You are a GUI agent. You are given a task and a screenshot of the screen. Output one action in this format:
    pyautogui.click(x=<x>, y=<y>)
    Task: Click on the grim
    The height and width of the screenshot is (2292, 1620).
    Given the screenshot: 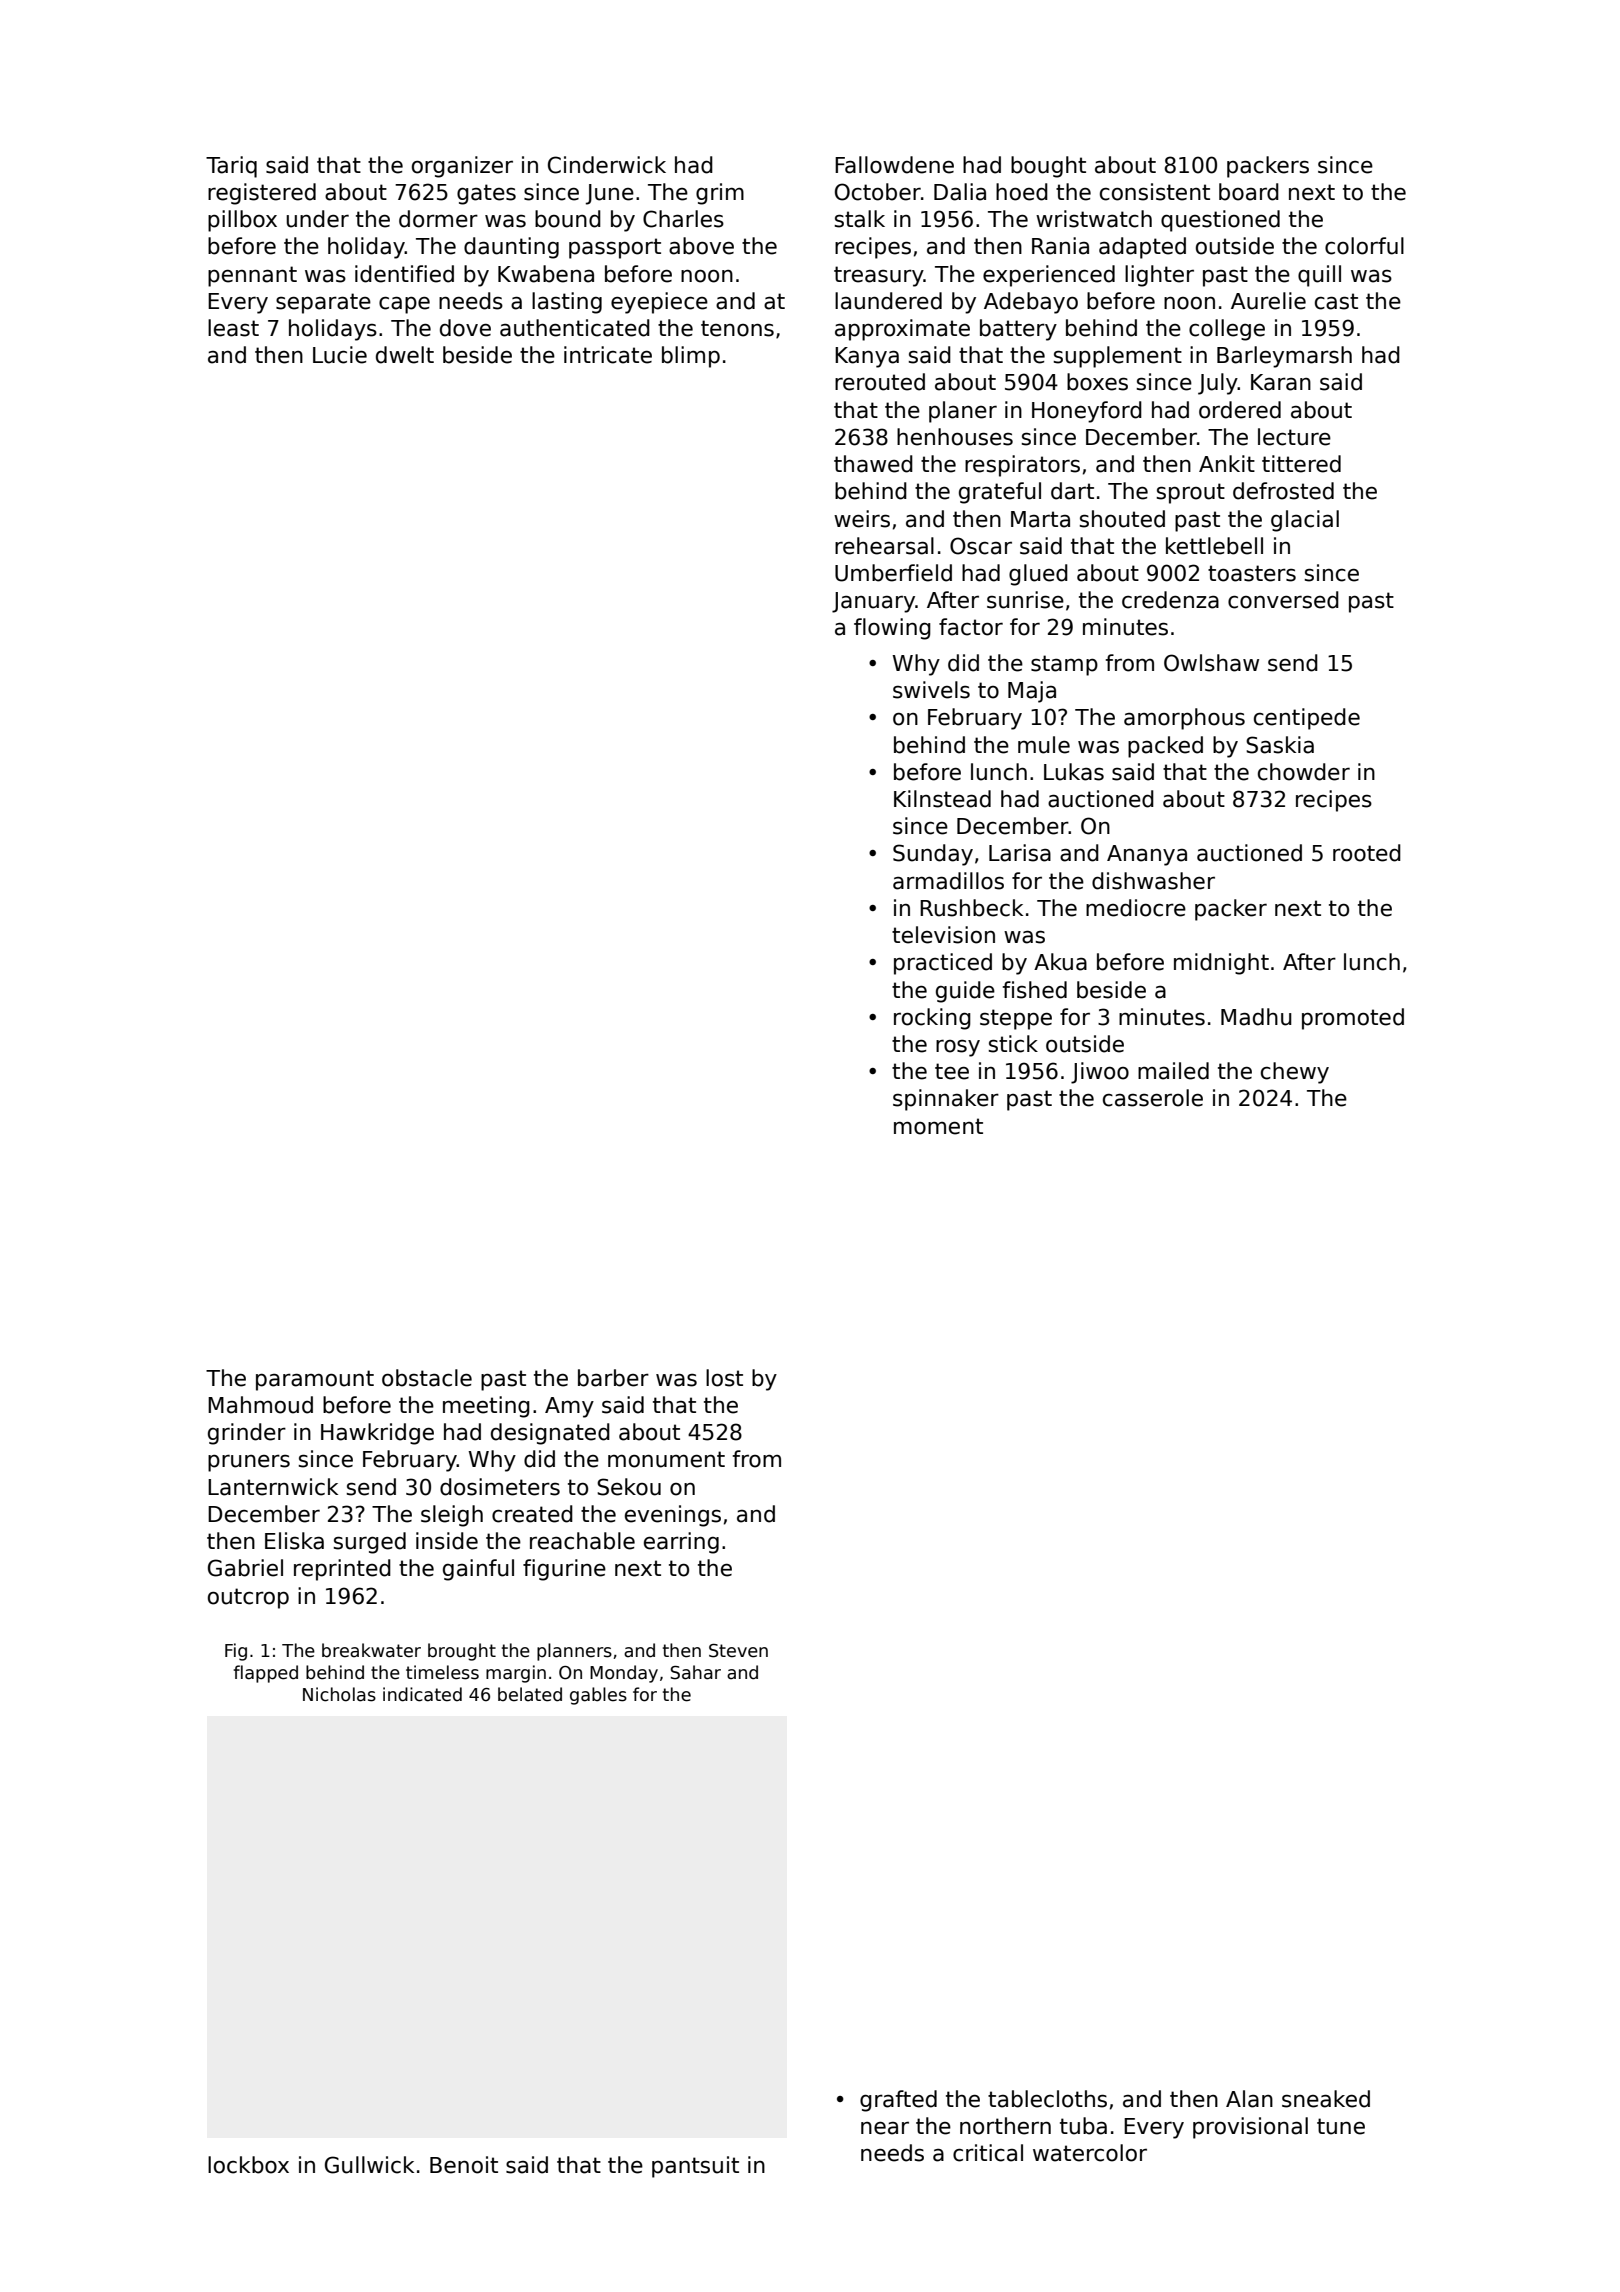 What is the action you would take?
    pyautogui.click(x=720, y=194)
